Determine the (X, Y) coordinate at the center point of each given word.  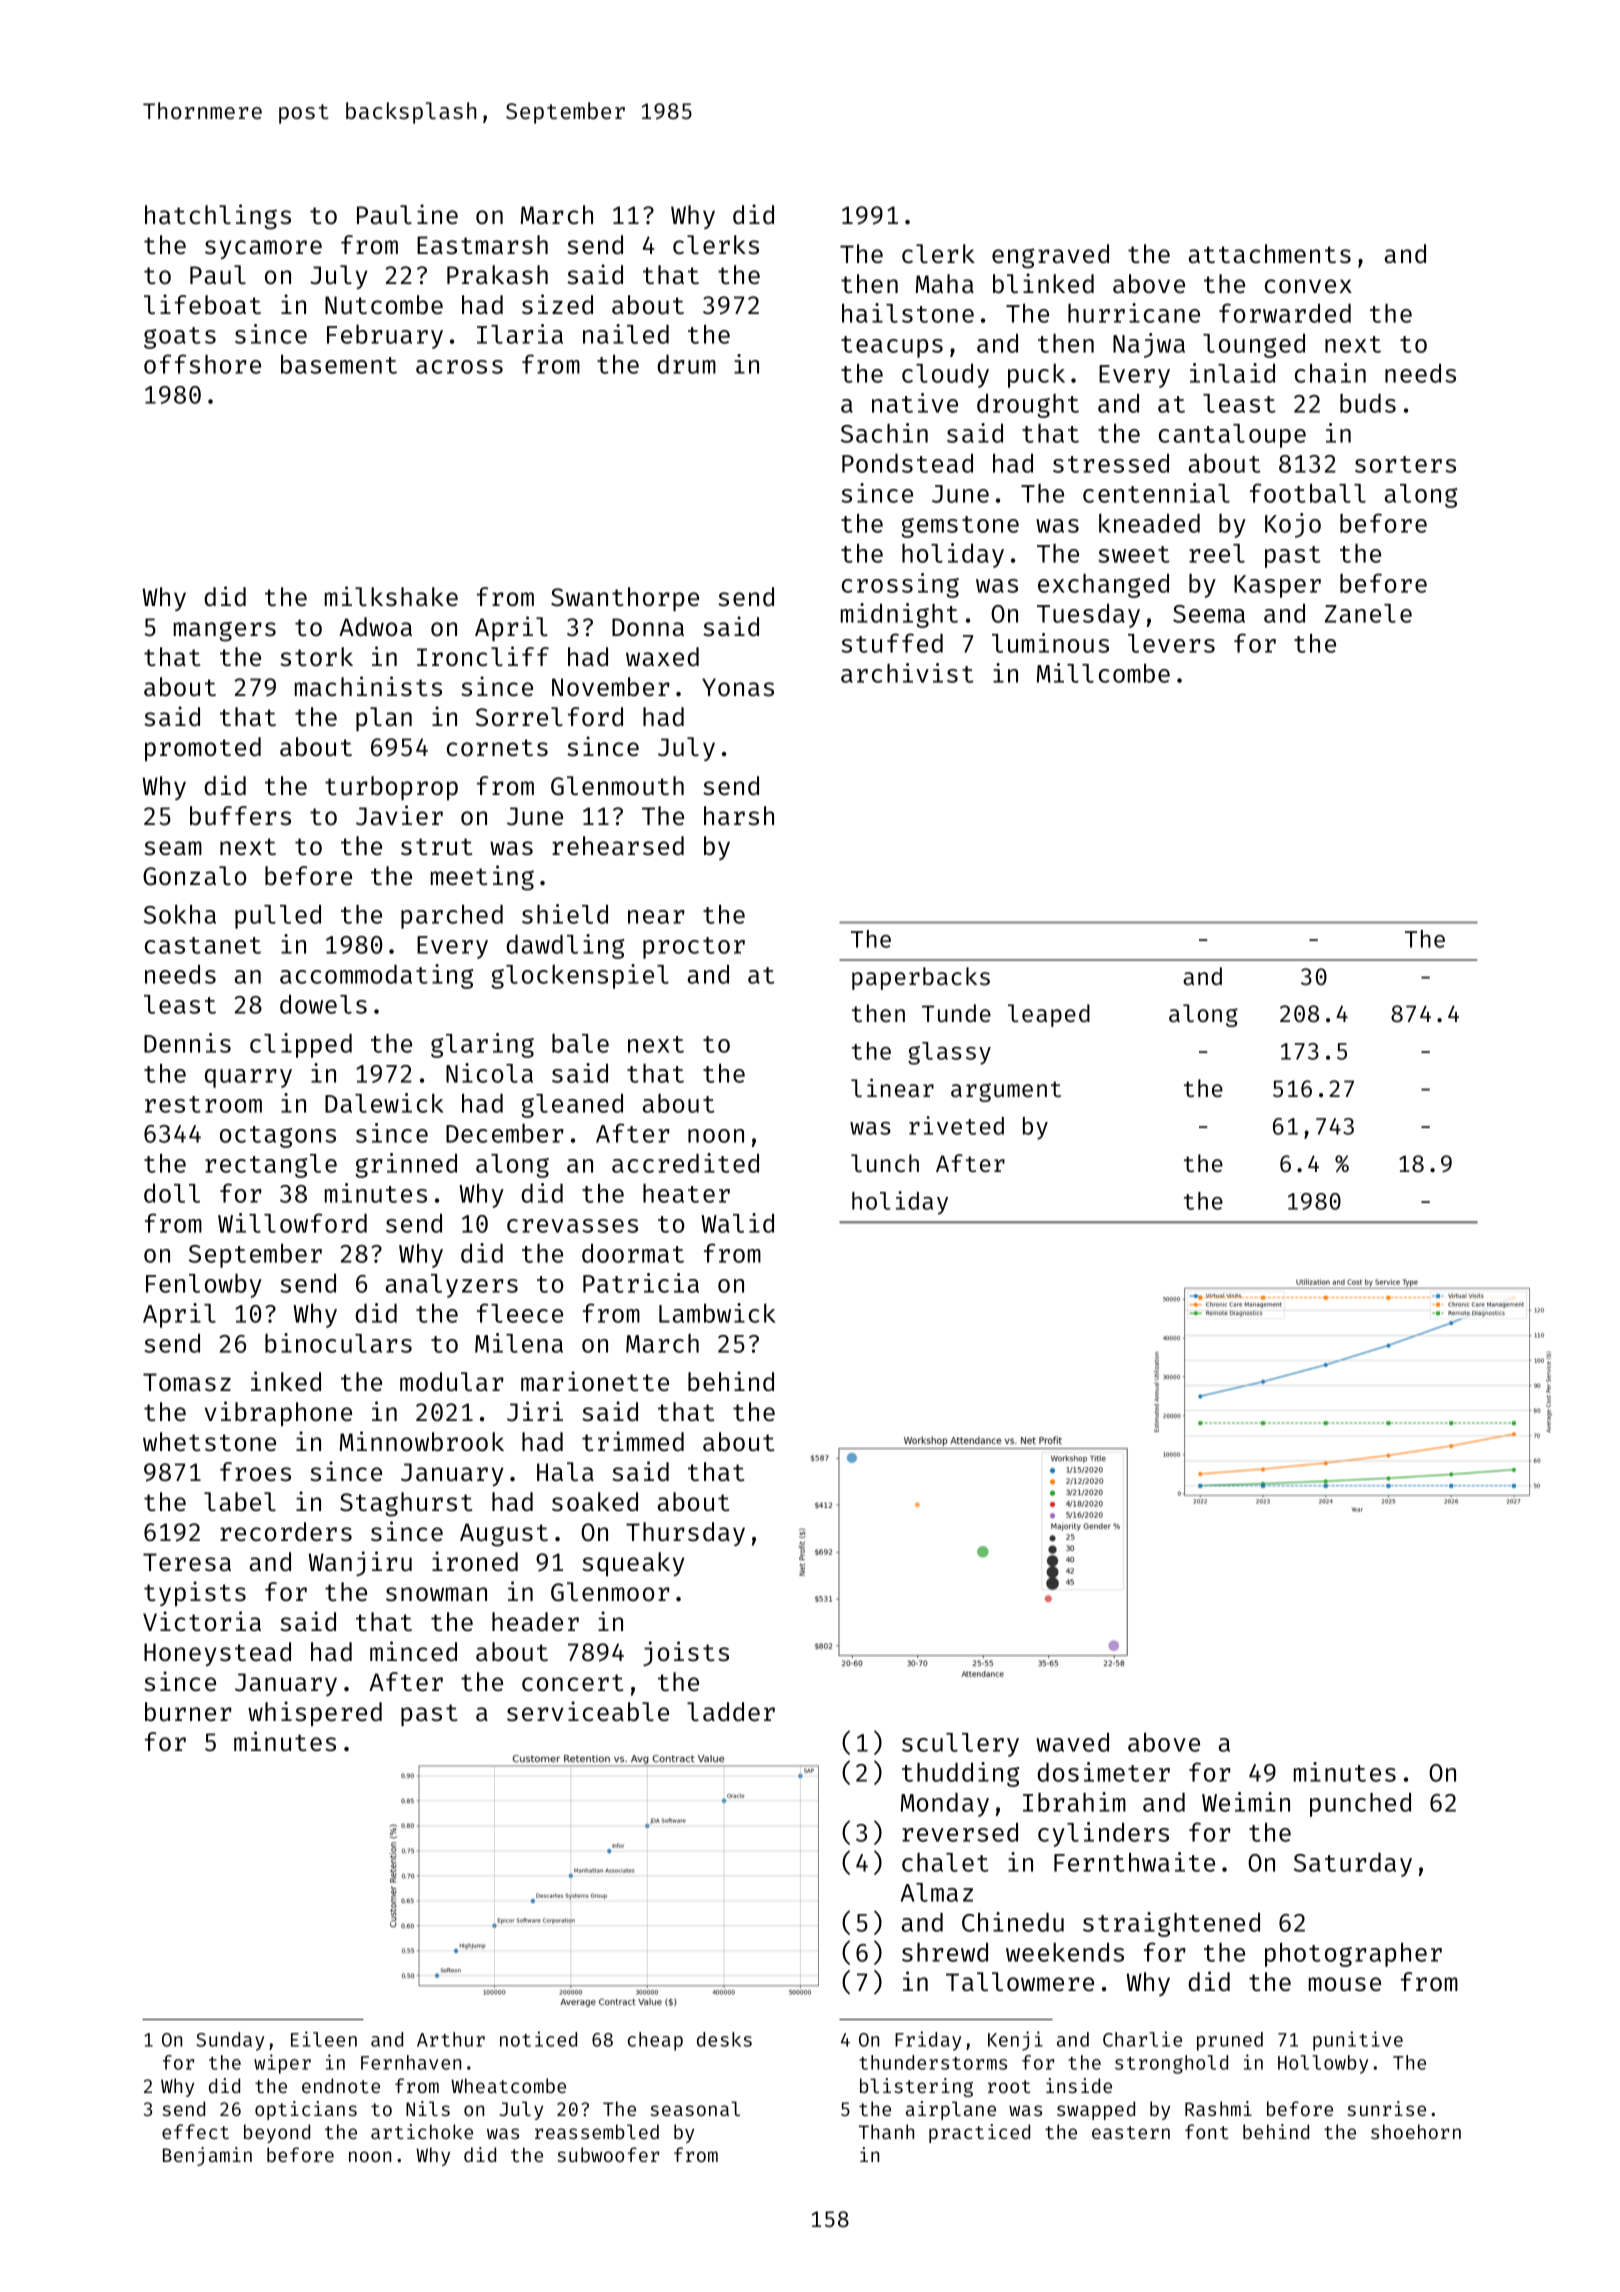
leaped (1049, 1015)
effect (195, 2131)
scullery (960, 1745)
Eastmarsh (482, 245)
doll (172, 1193)
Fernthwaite (1134, 1862)
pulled (278, 916)
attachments (1270, 254)
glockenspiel (580, 976)
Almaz (937, 1892)
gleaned (572, 1105)
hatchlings (218, 217)
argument (1006, 1091)
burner (188, 1711)
